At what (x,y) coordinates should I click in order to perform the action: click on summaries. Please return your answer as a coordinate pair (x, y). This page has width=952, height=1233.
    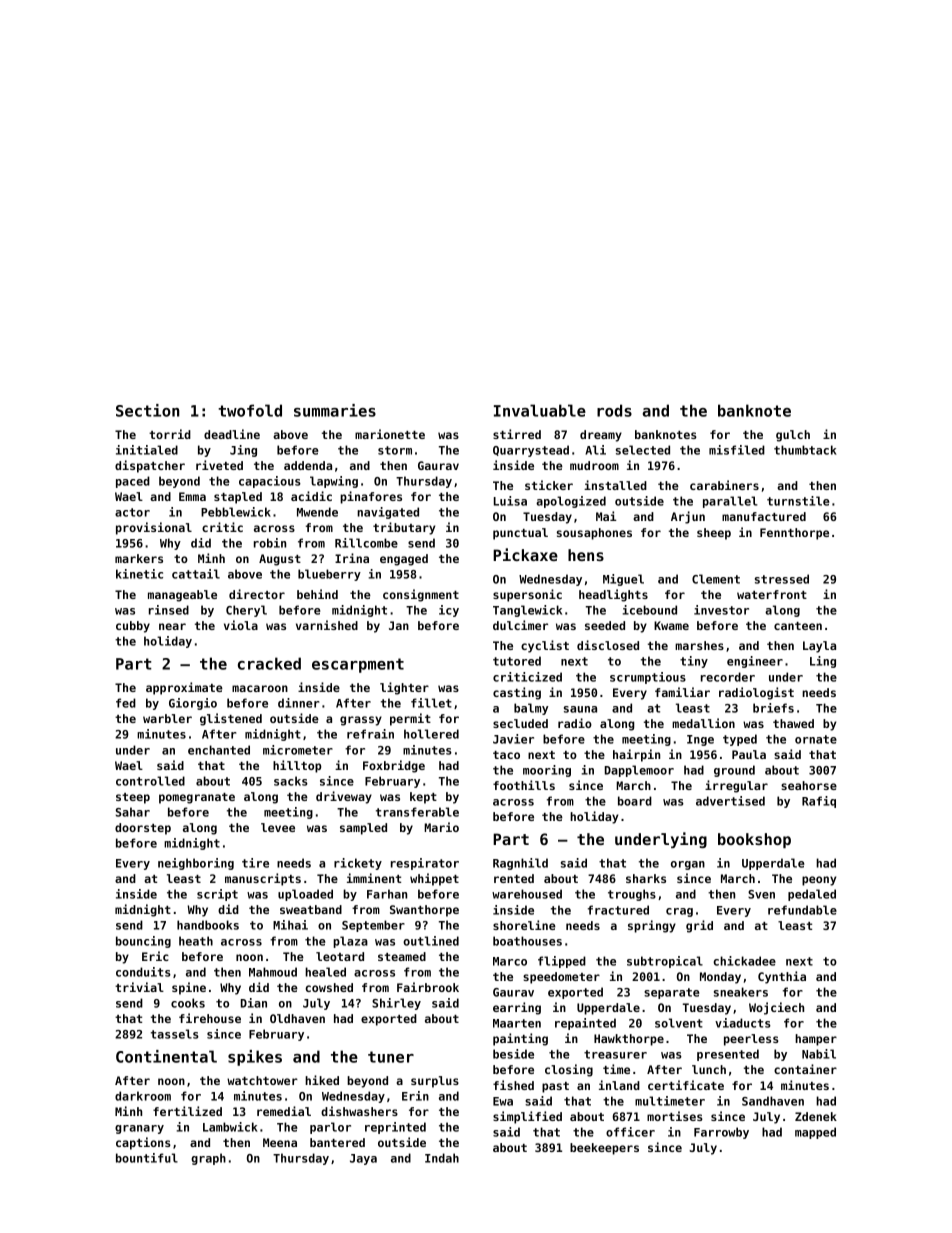
    Looking at the image, I should click on (335, 410).
